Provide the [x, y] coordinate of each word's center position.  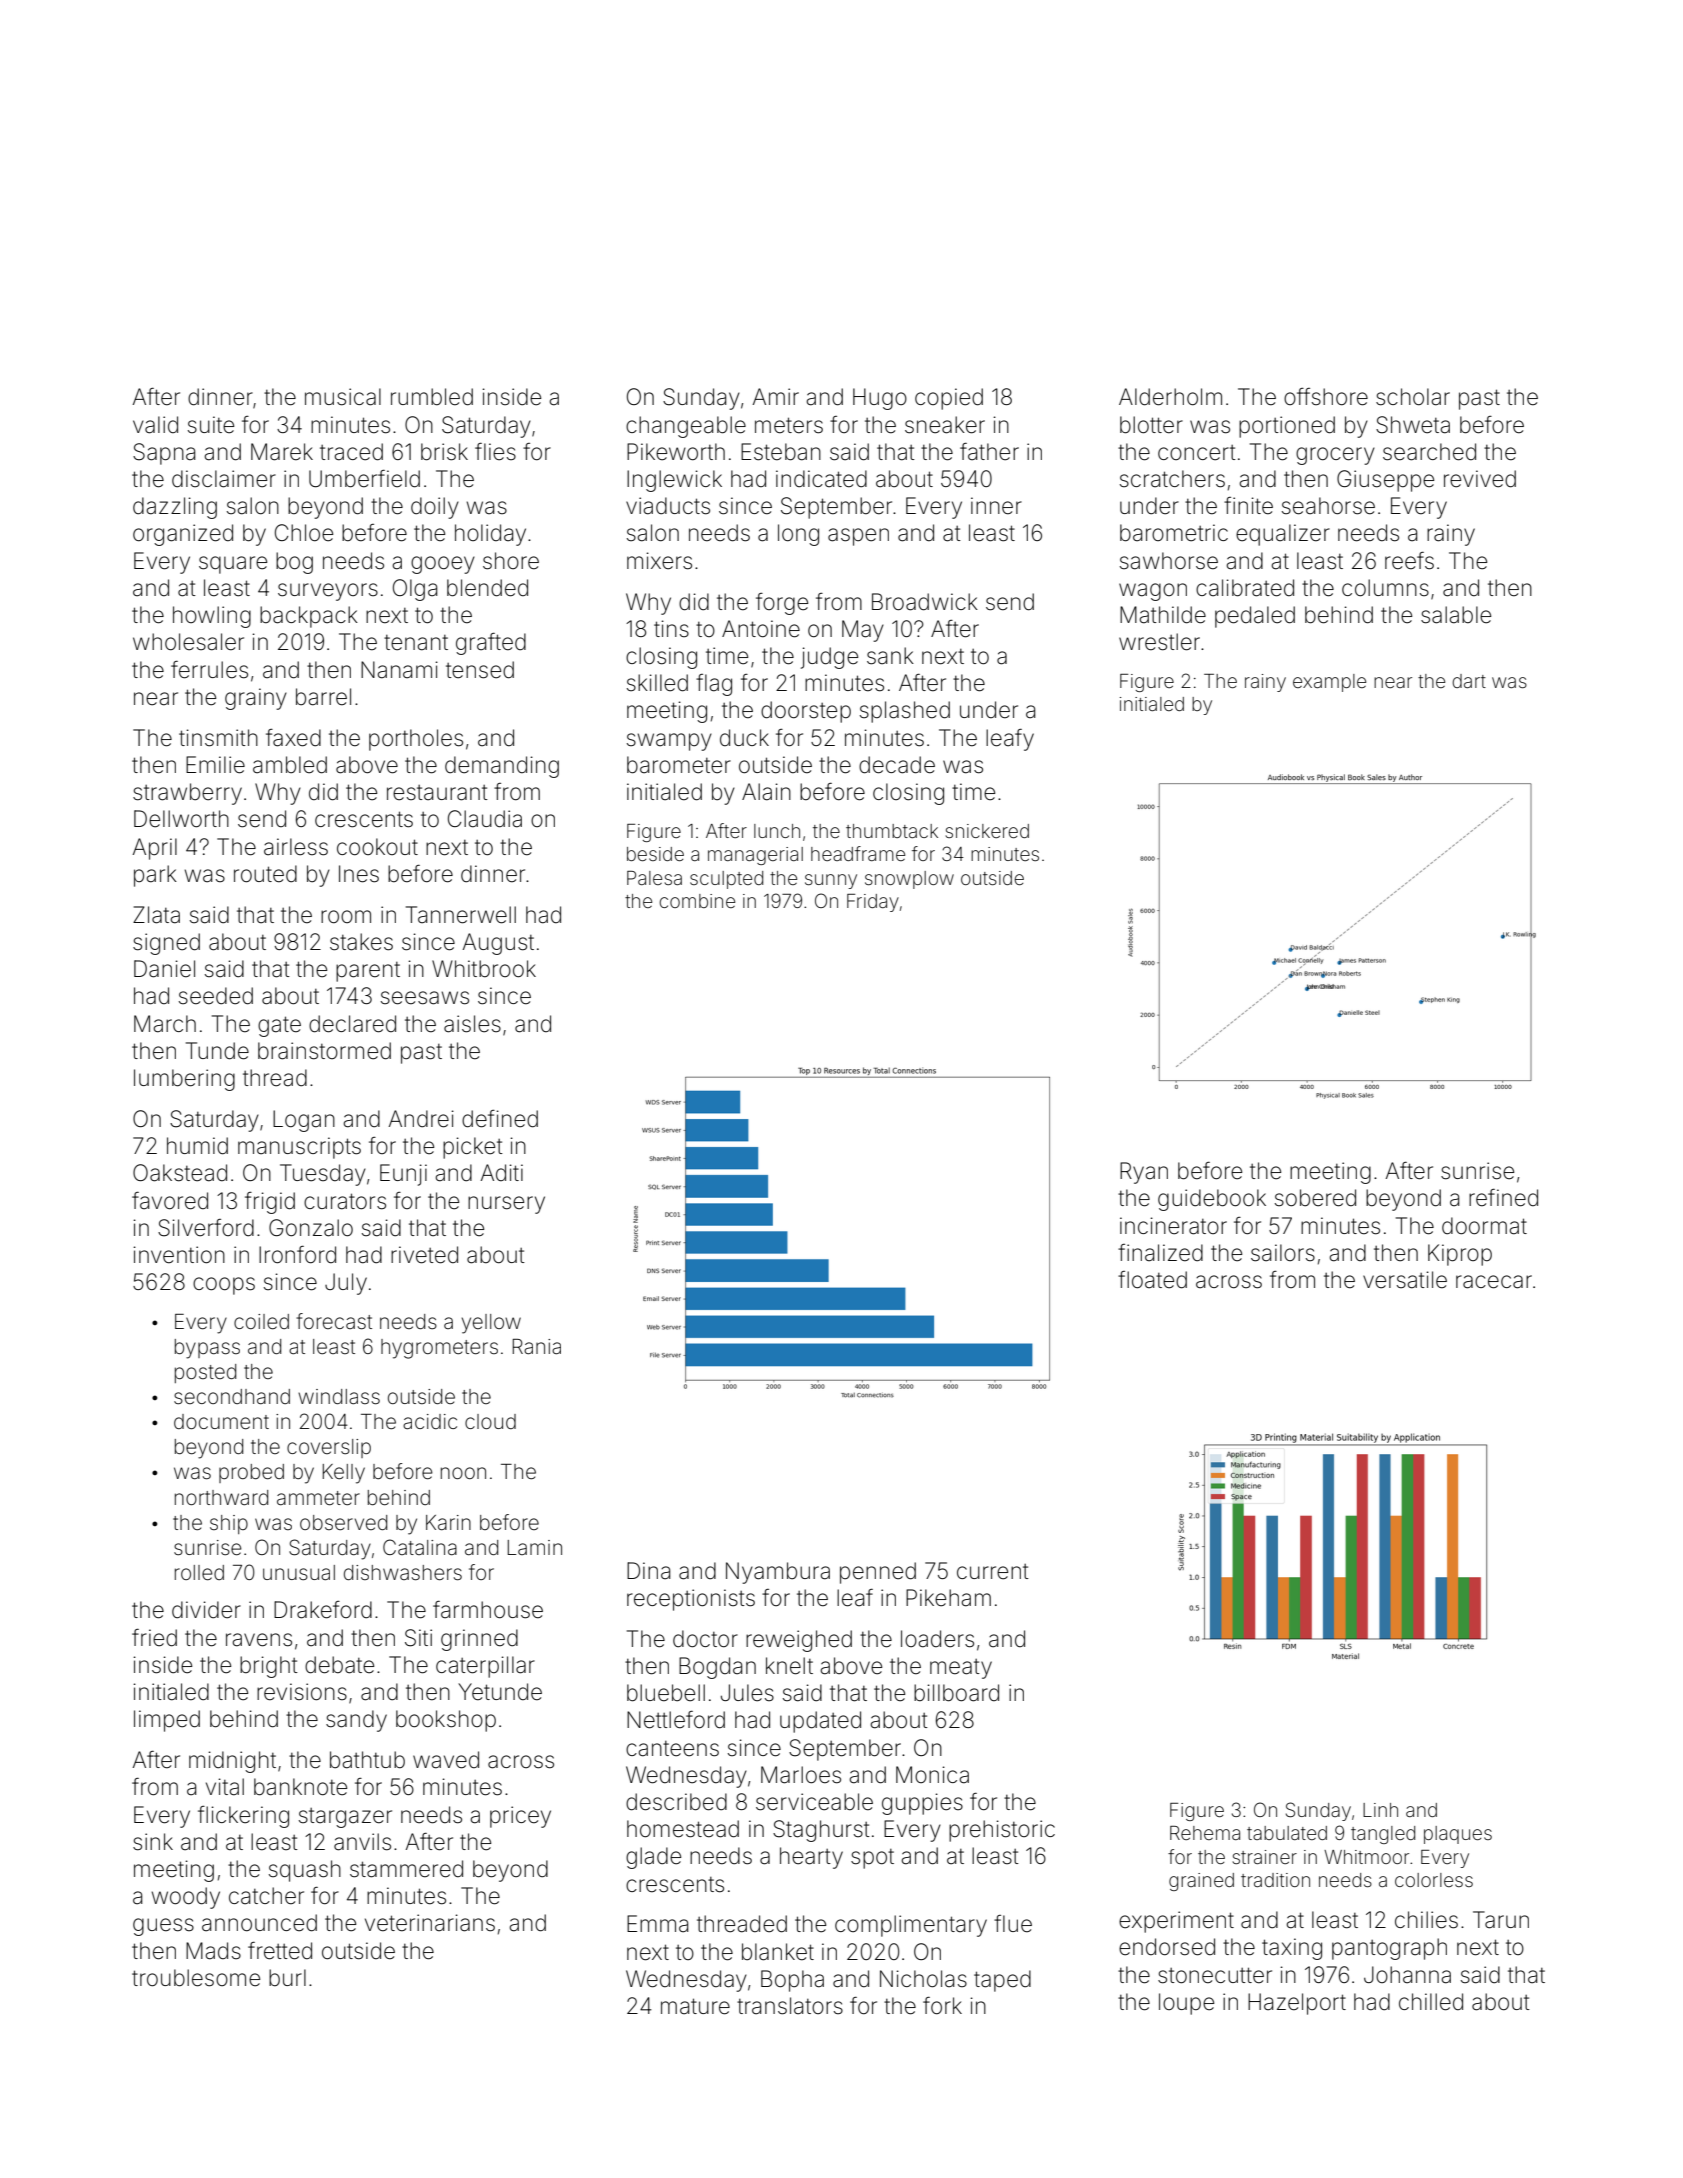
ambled [290, 765]
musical [343, 397]
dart [1469, 681]
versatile [1405, 1280]
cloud [490, 1421]
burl [287, 1978]
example [1329, 683]
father [989, 452]
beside [655, 854]
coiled [261, 1322]
